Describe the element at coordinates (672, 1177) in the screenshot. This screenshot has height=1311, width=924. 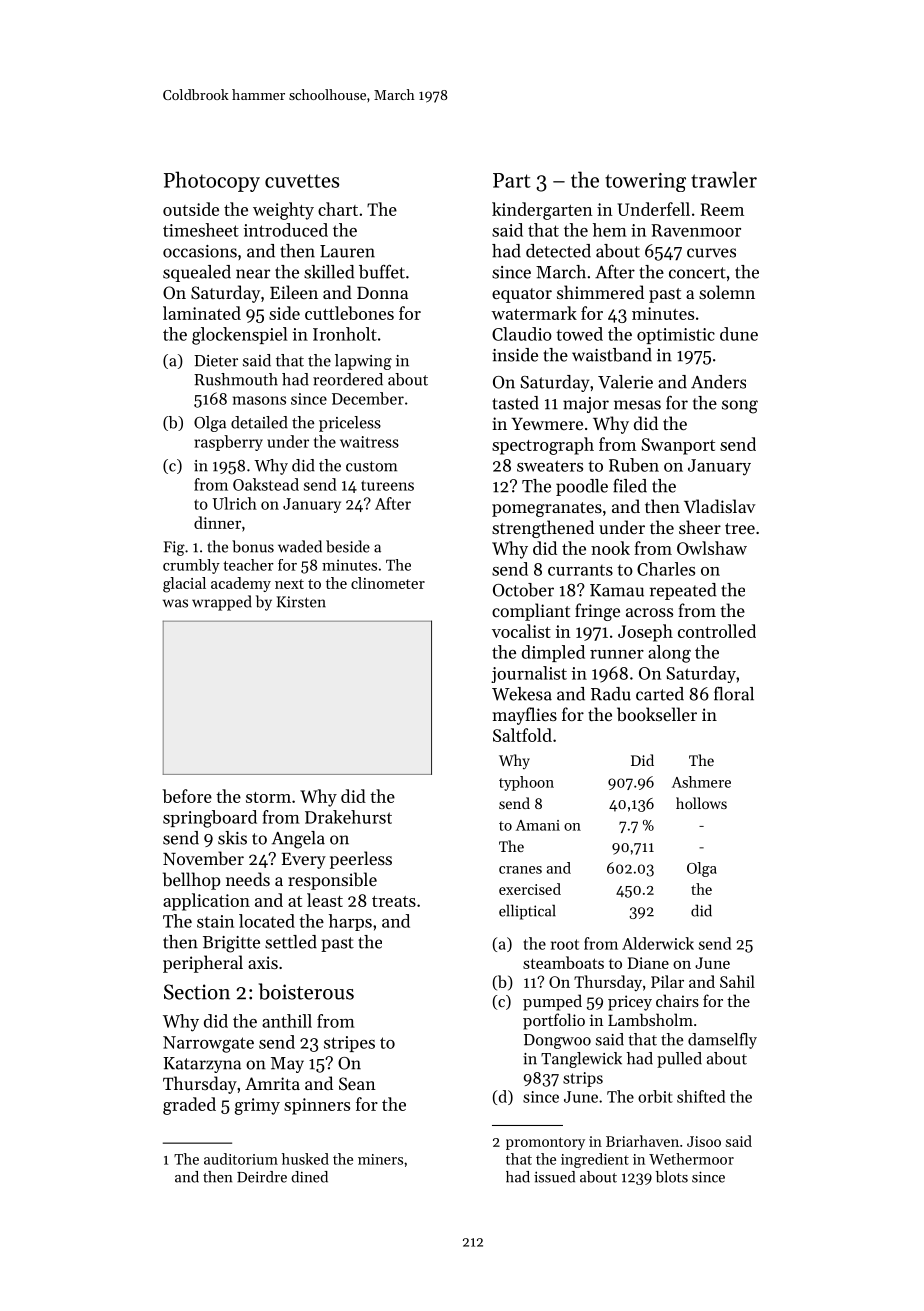
I see `blots` at that location.
